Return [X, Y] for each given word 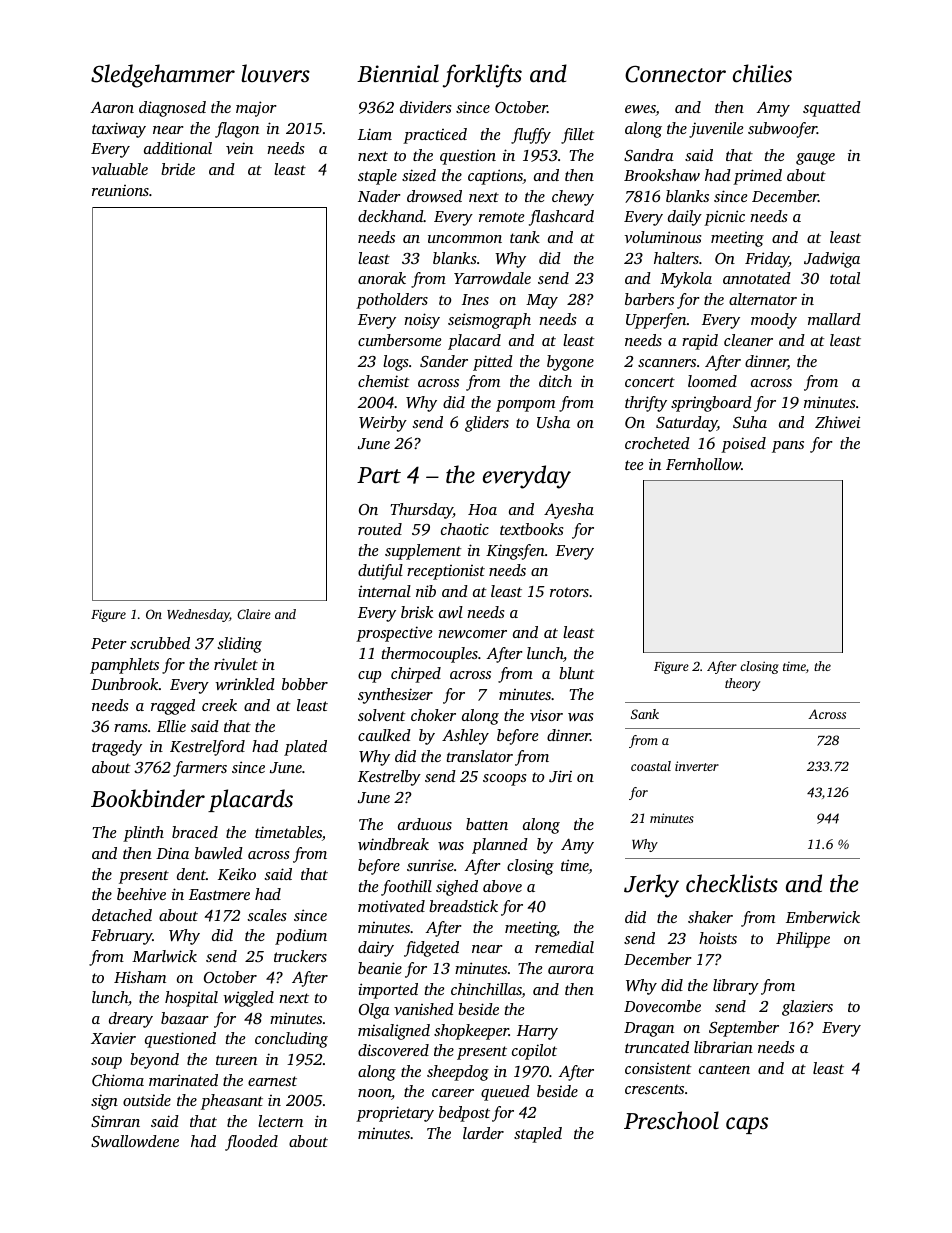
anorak [382, 278]
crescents [654, 1089]
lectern [280, 1121]
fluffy [531, 136]
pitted [493, 363]
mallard [834, 319]
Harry [537, 1032]
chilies [762, 73]
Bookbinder [148, 798]
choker [433, 715]
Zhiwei [837, 422]
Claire [254, 614]
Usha [553, 422]
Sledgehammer [163, 76]
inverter [697, 766]
